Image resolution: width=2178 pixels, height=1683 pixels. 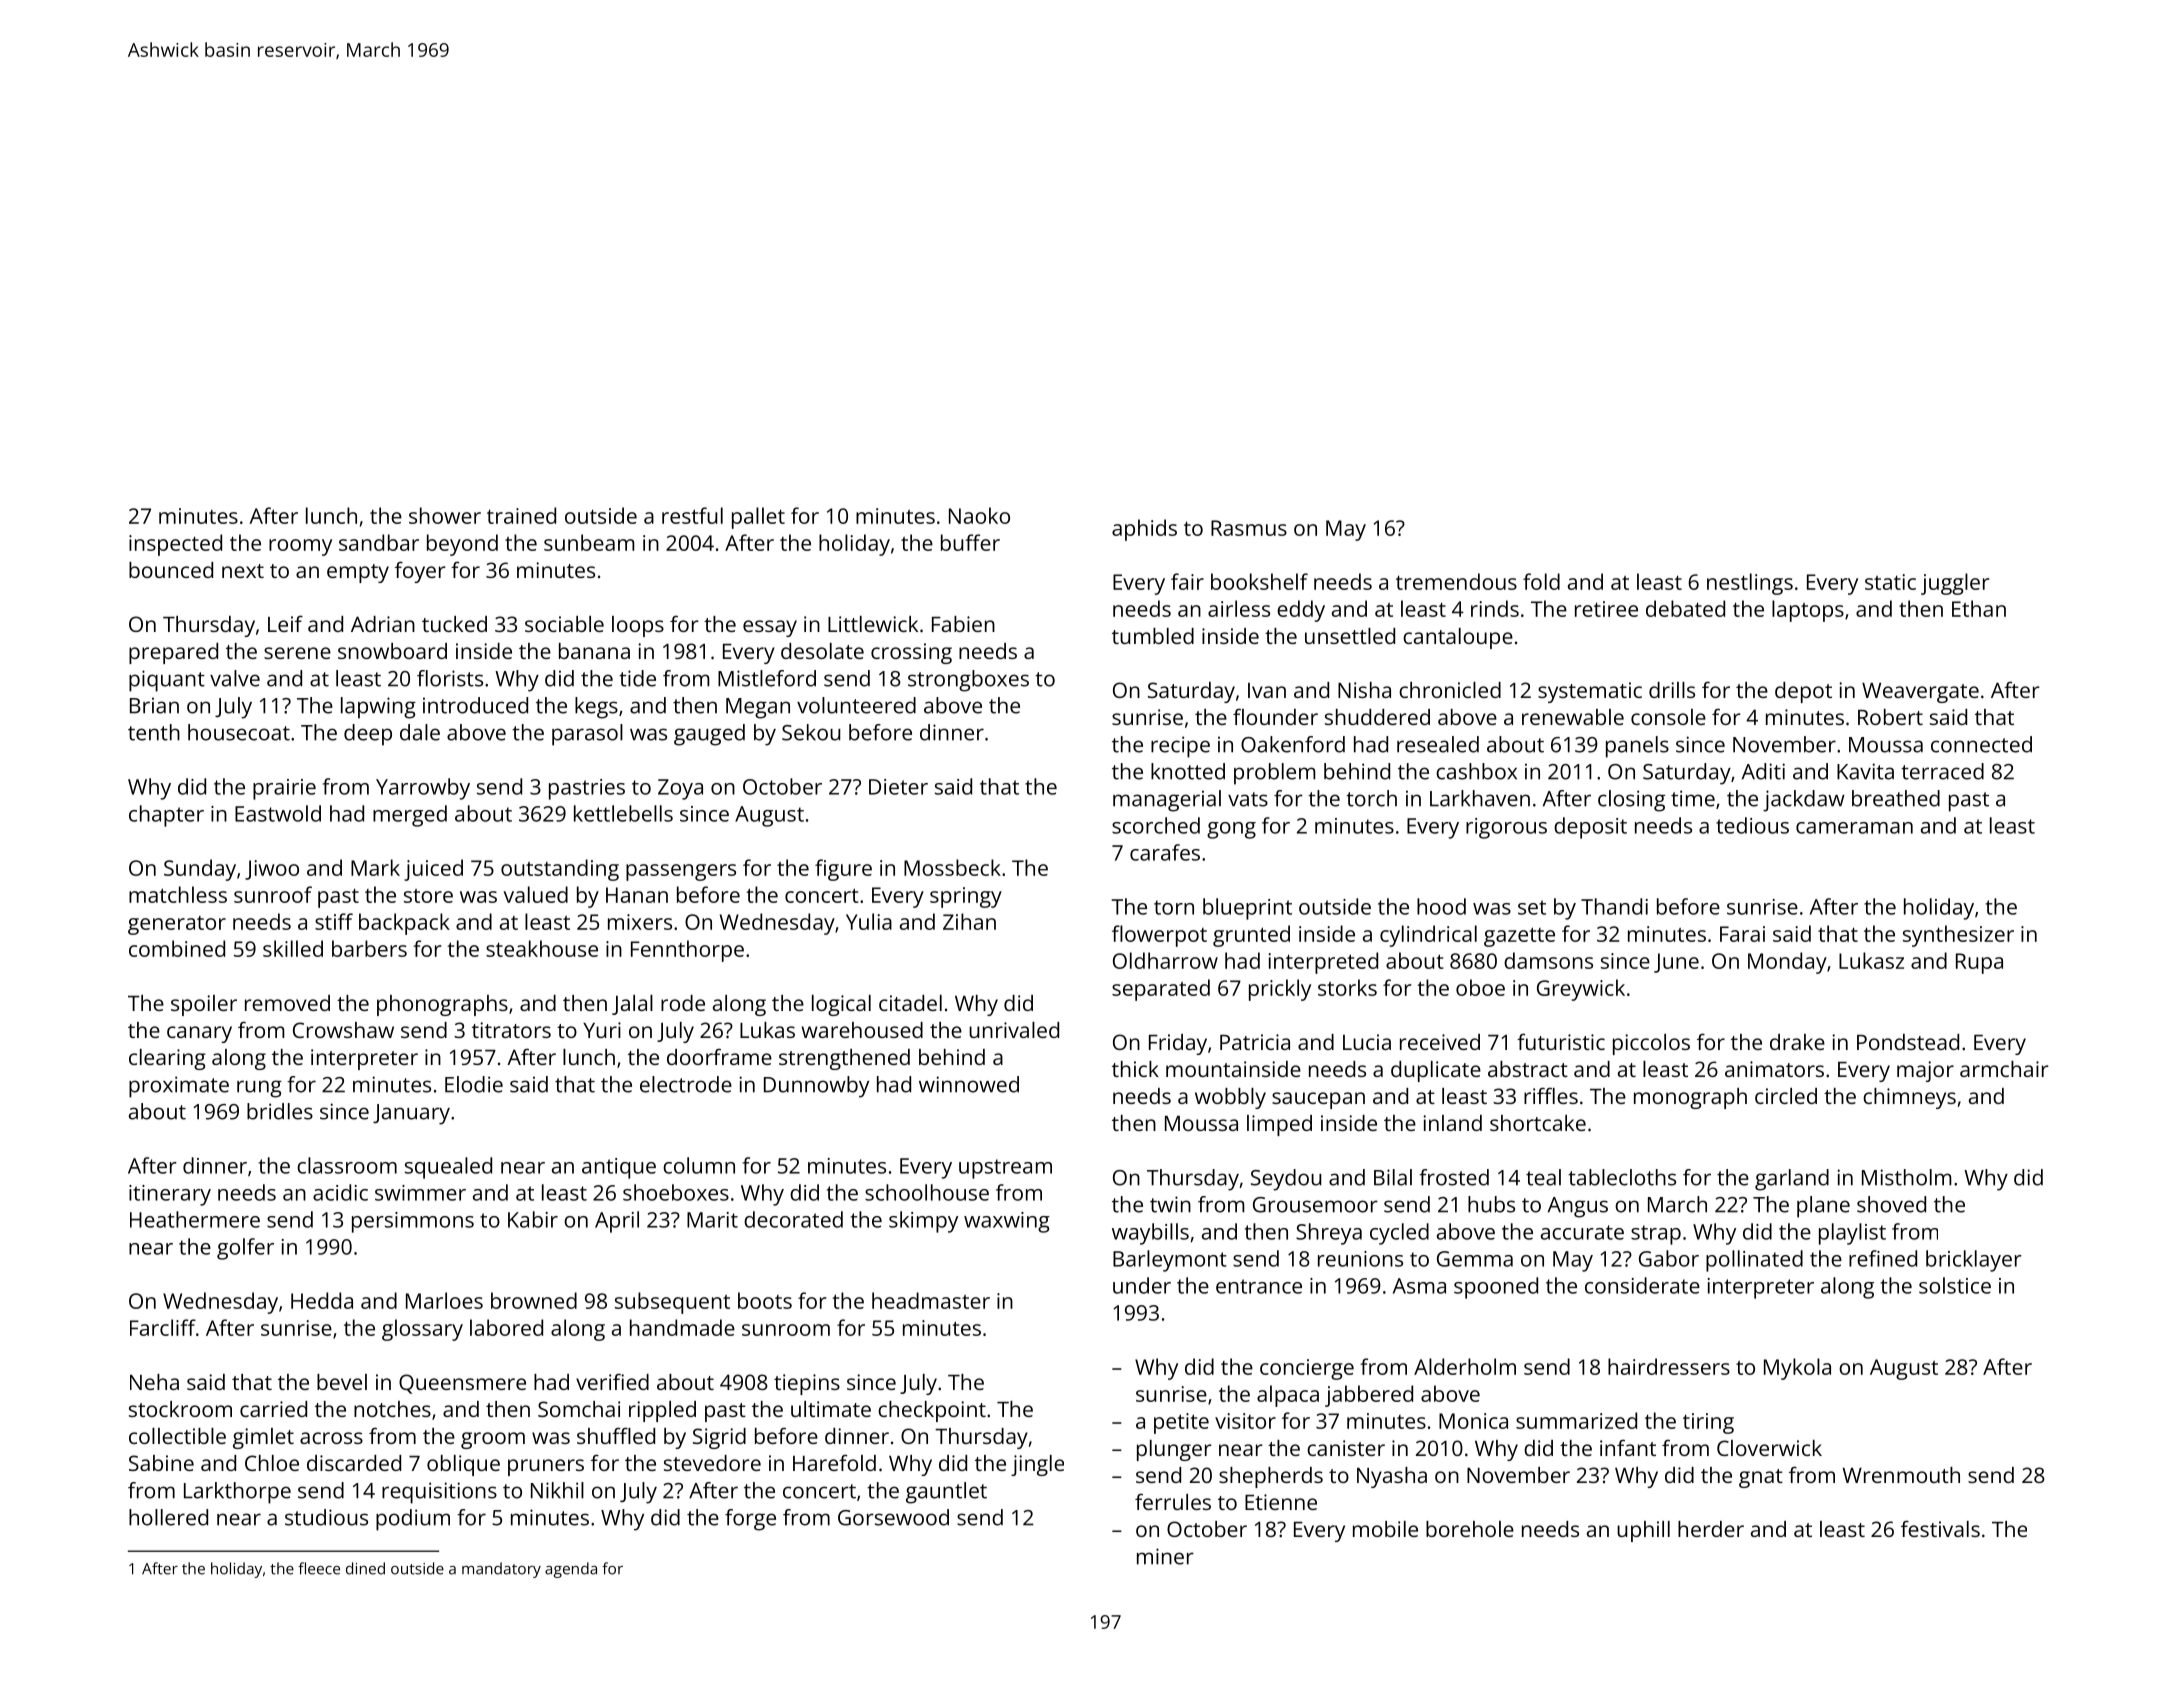 I want to click on juggler, so click(x=1955, y=584).
